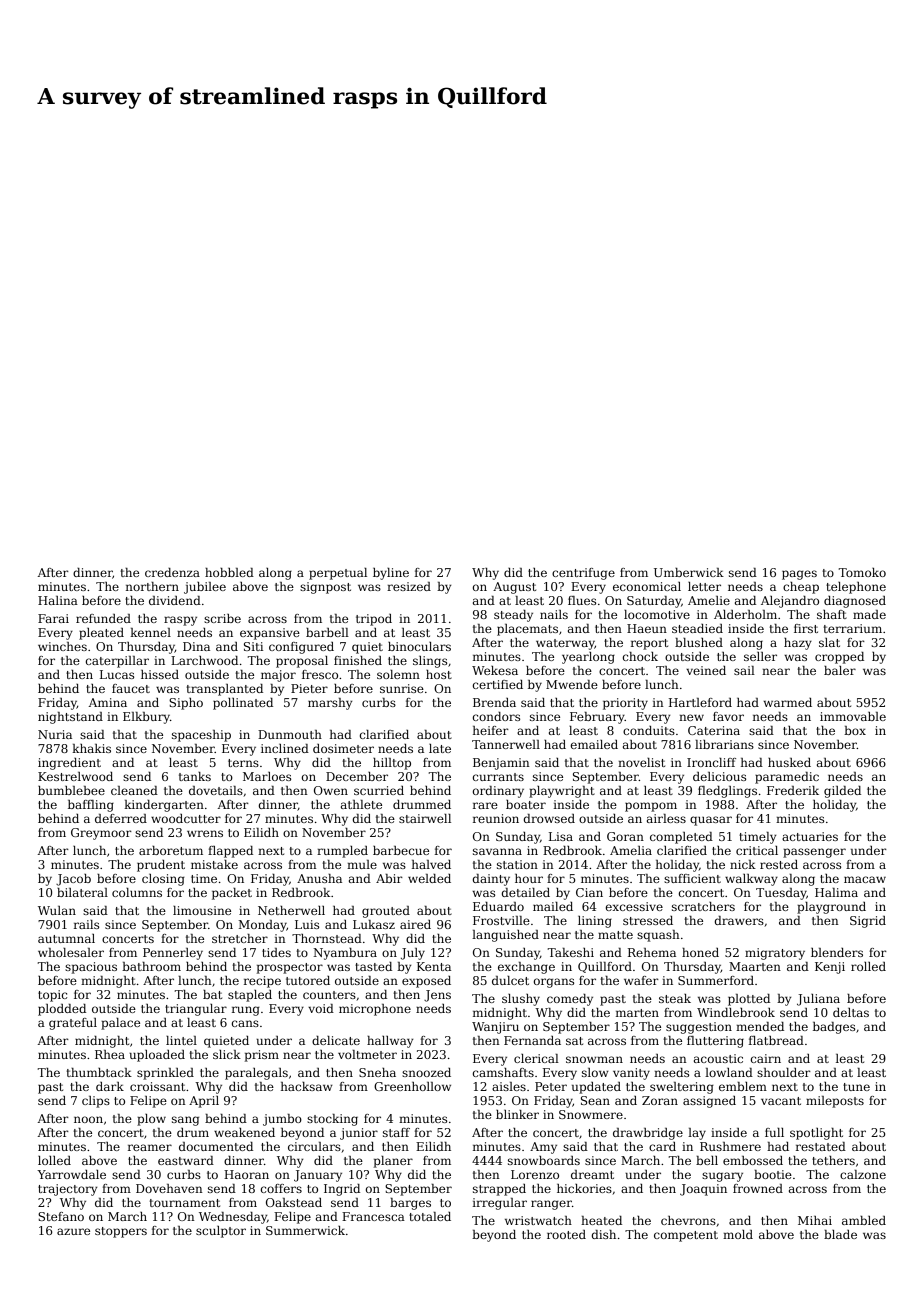  Describe the element at coordinates (185, 1121) in the page. I see `sang` at that location.
